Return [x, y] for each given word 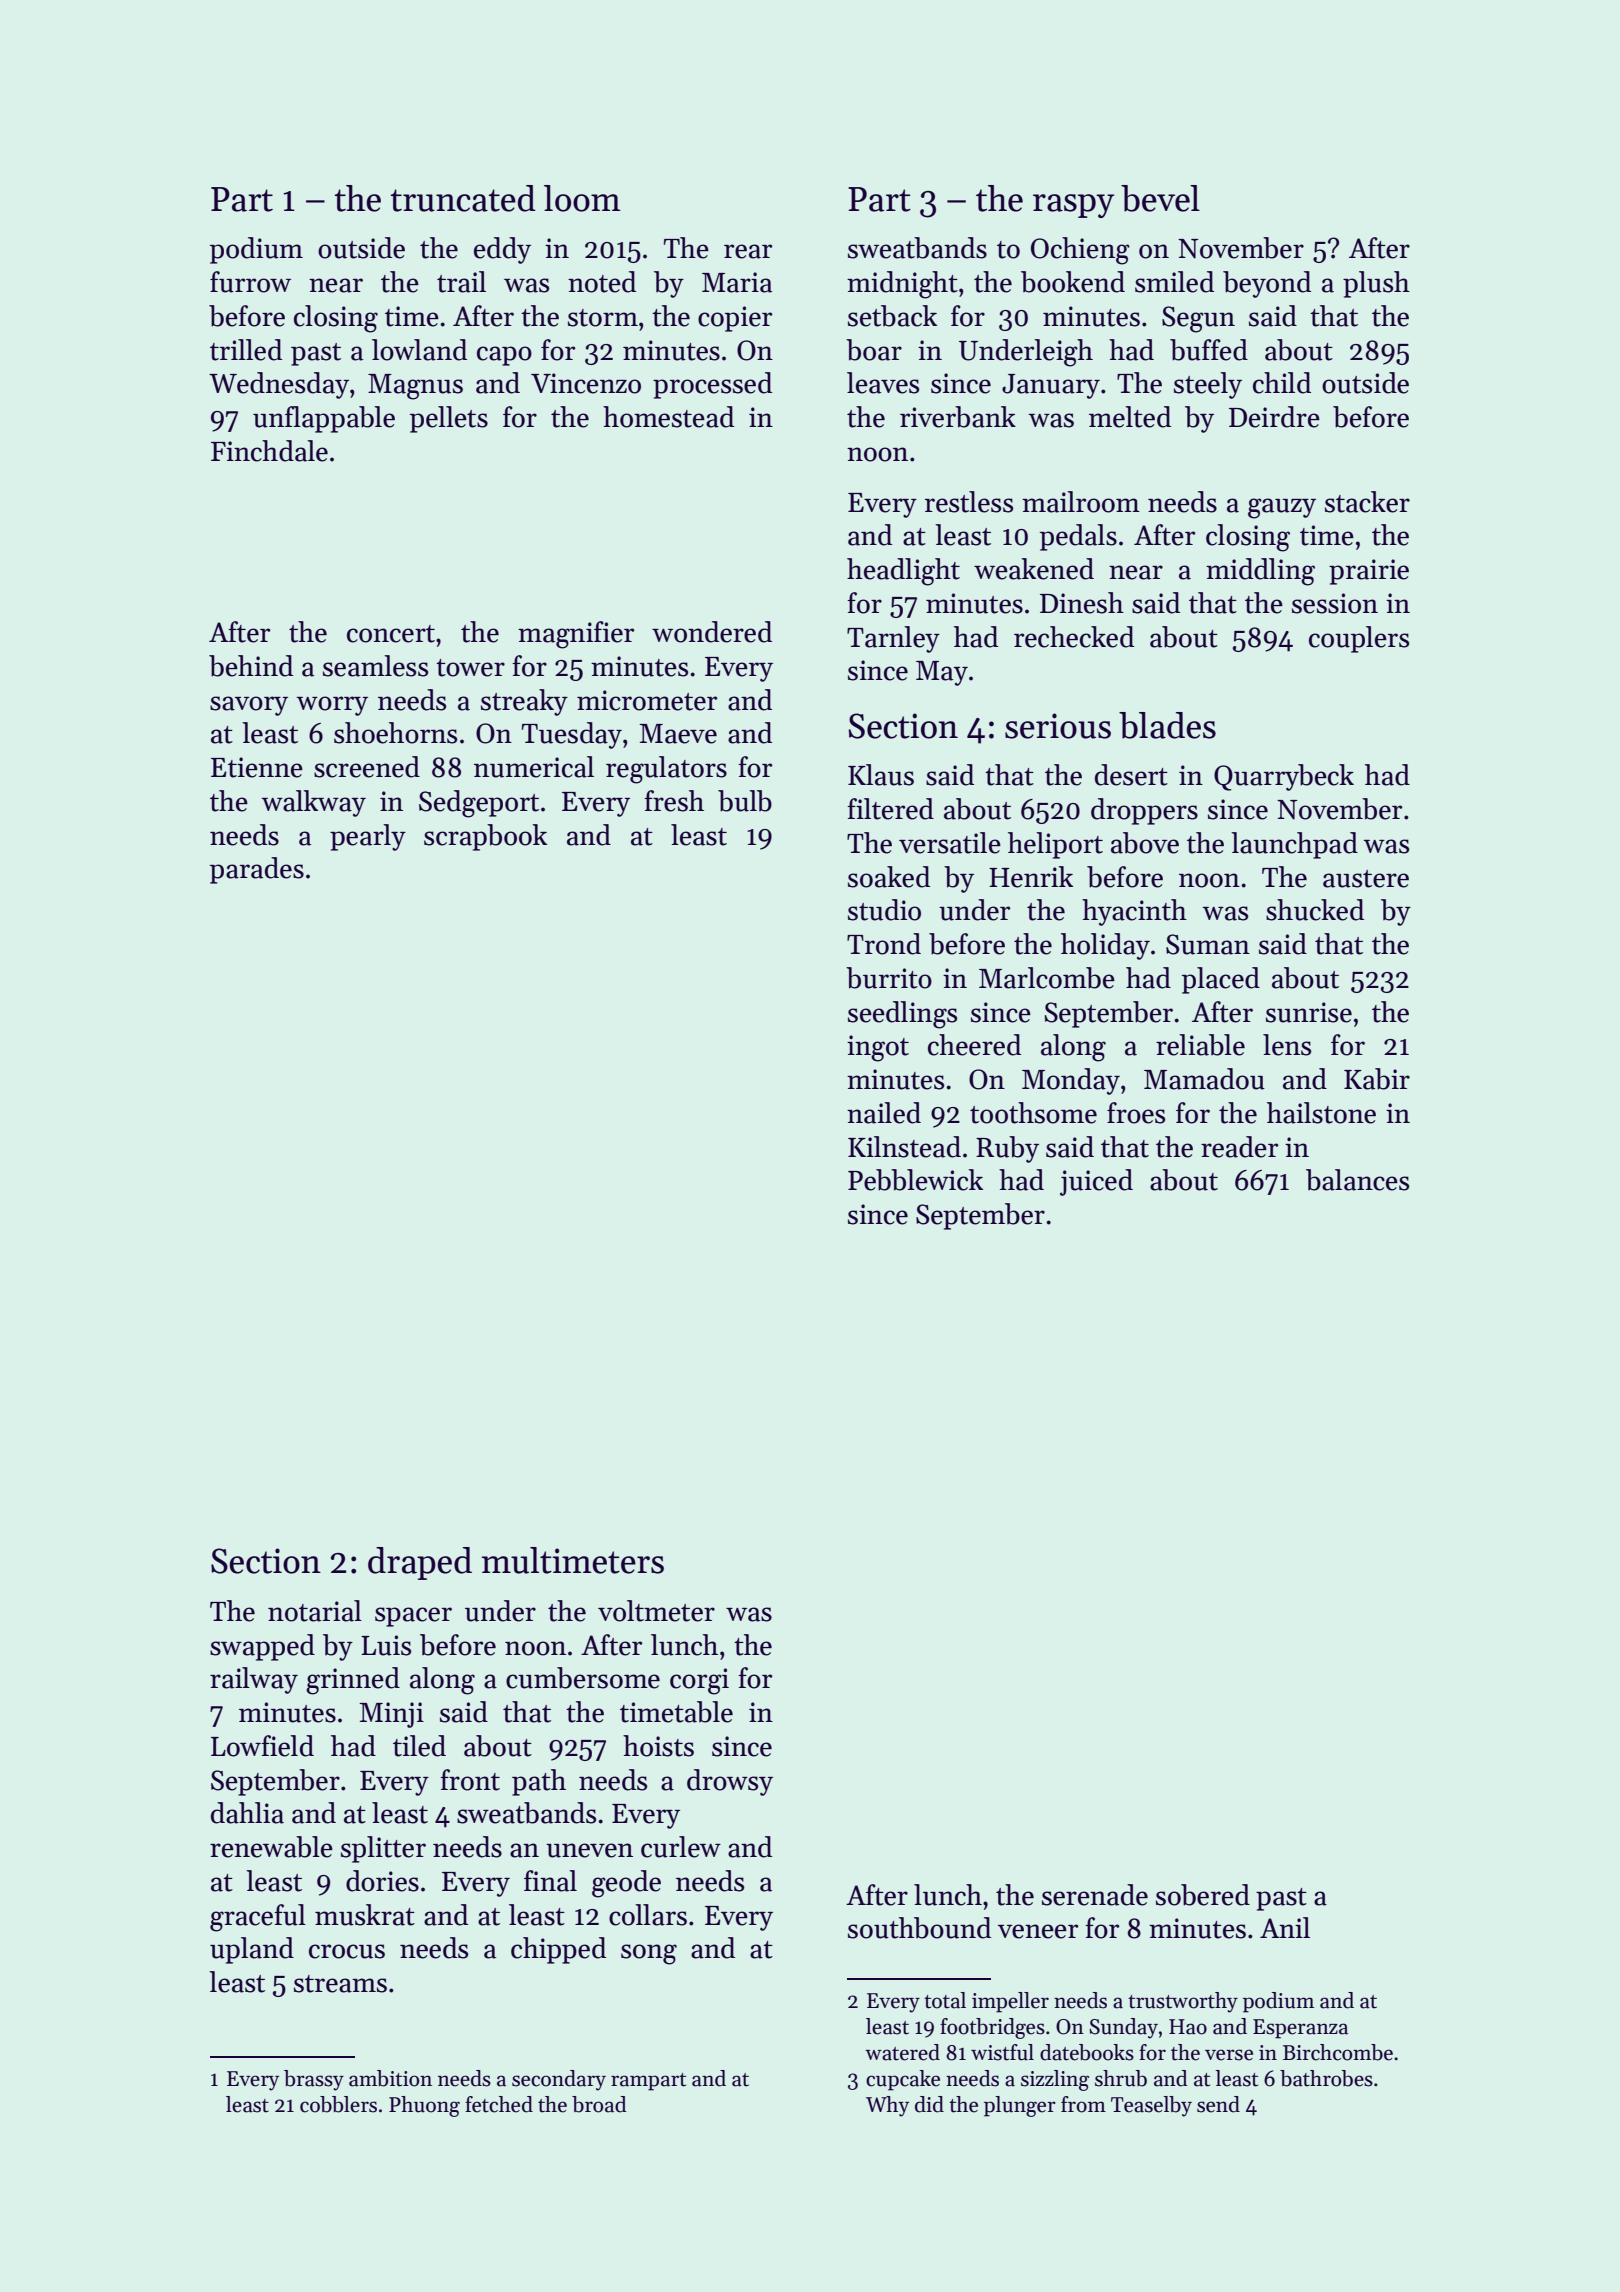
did [929, 2104]
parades [257, 870]
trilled [246, 350]
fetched [499, 2104]
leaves [883, 383]
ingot [878, 1048]
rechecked [1074, 637]
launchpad [1294, 845]
